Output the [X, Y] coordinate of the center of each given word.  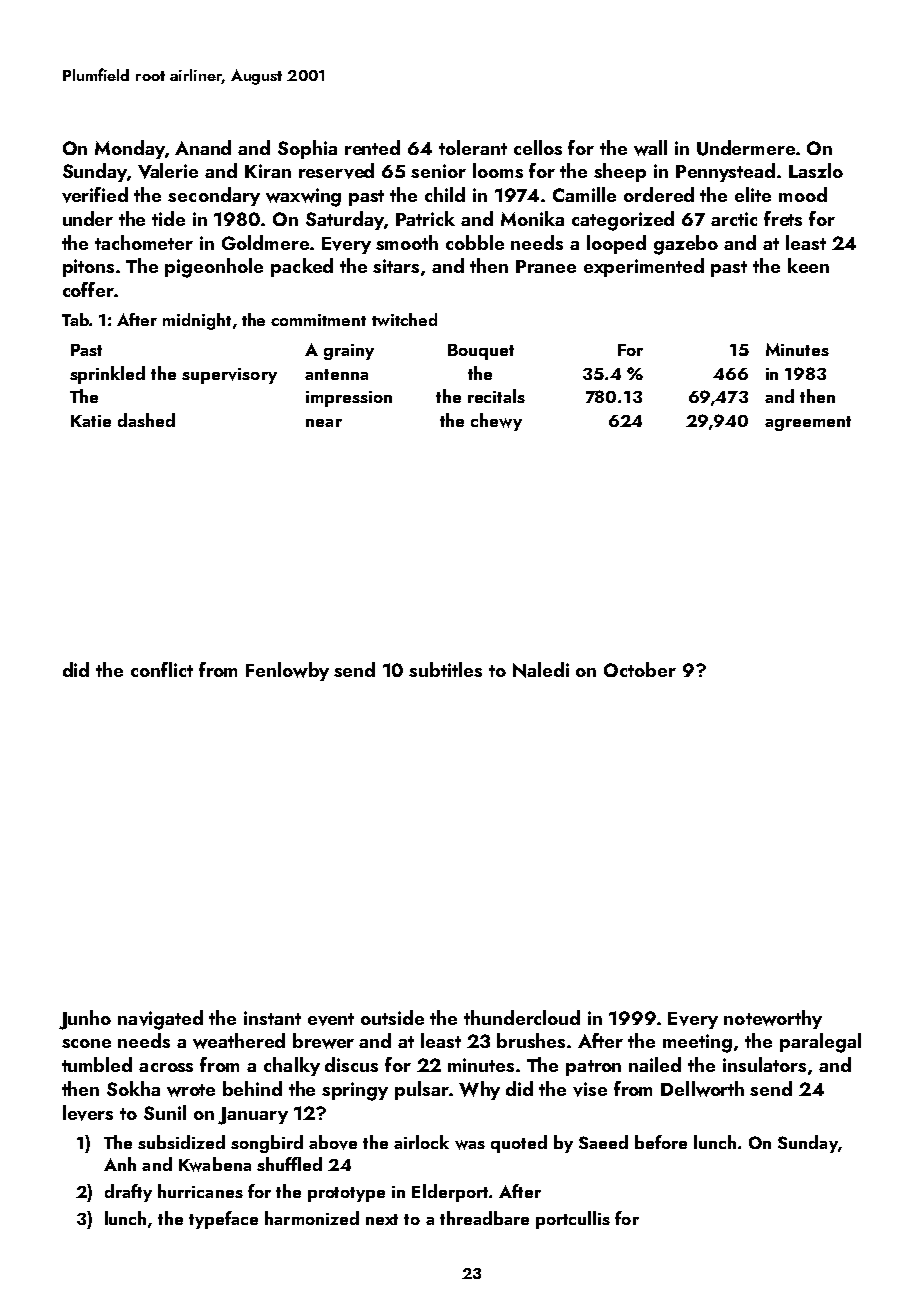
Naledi [541, 670]
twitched [404, 319]
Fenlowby [287, 671]
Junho [85, 1020]
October [640, 669]
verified [95, 195]
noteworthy [773, 1019]
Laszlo [816, 170]
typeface [223, 1220]
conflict [162, 669]
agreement [808, 423]
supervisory [229, 376]
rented [372, 147]
